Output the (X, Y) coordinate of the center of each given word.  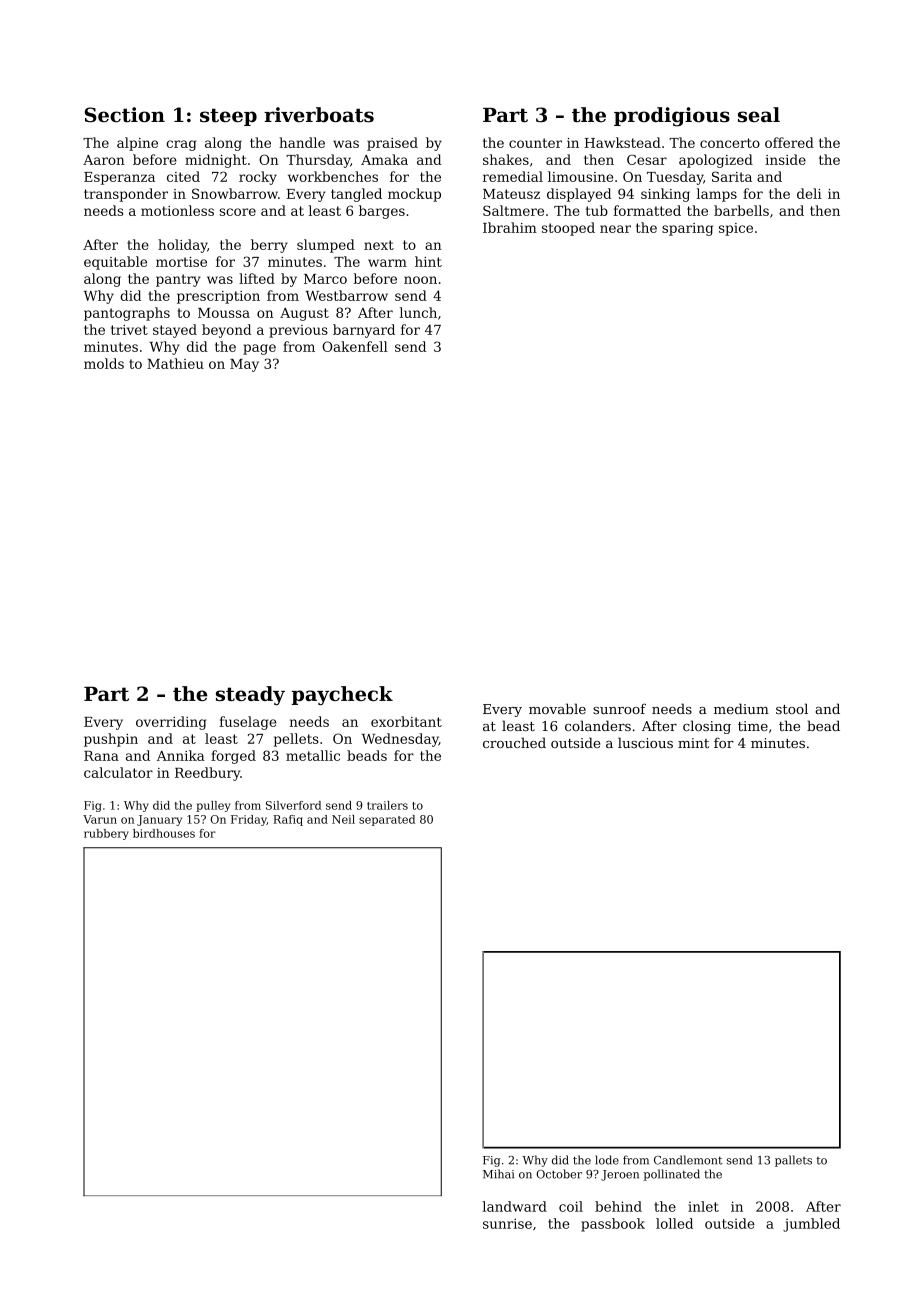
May (244, 365)
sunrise (507, 1223)
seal (759, 115)
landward (514, 1206)
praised (392, 144)
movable (557, 708)
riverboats (319, 115)
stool (792, 708)
